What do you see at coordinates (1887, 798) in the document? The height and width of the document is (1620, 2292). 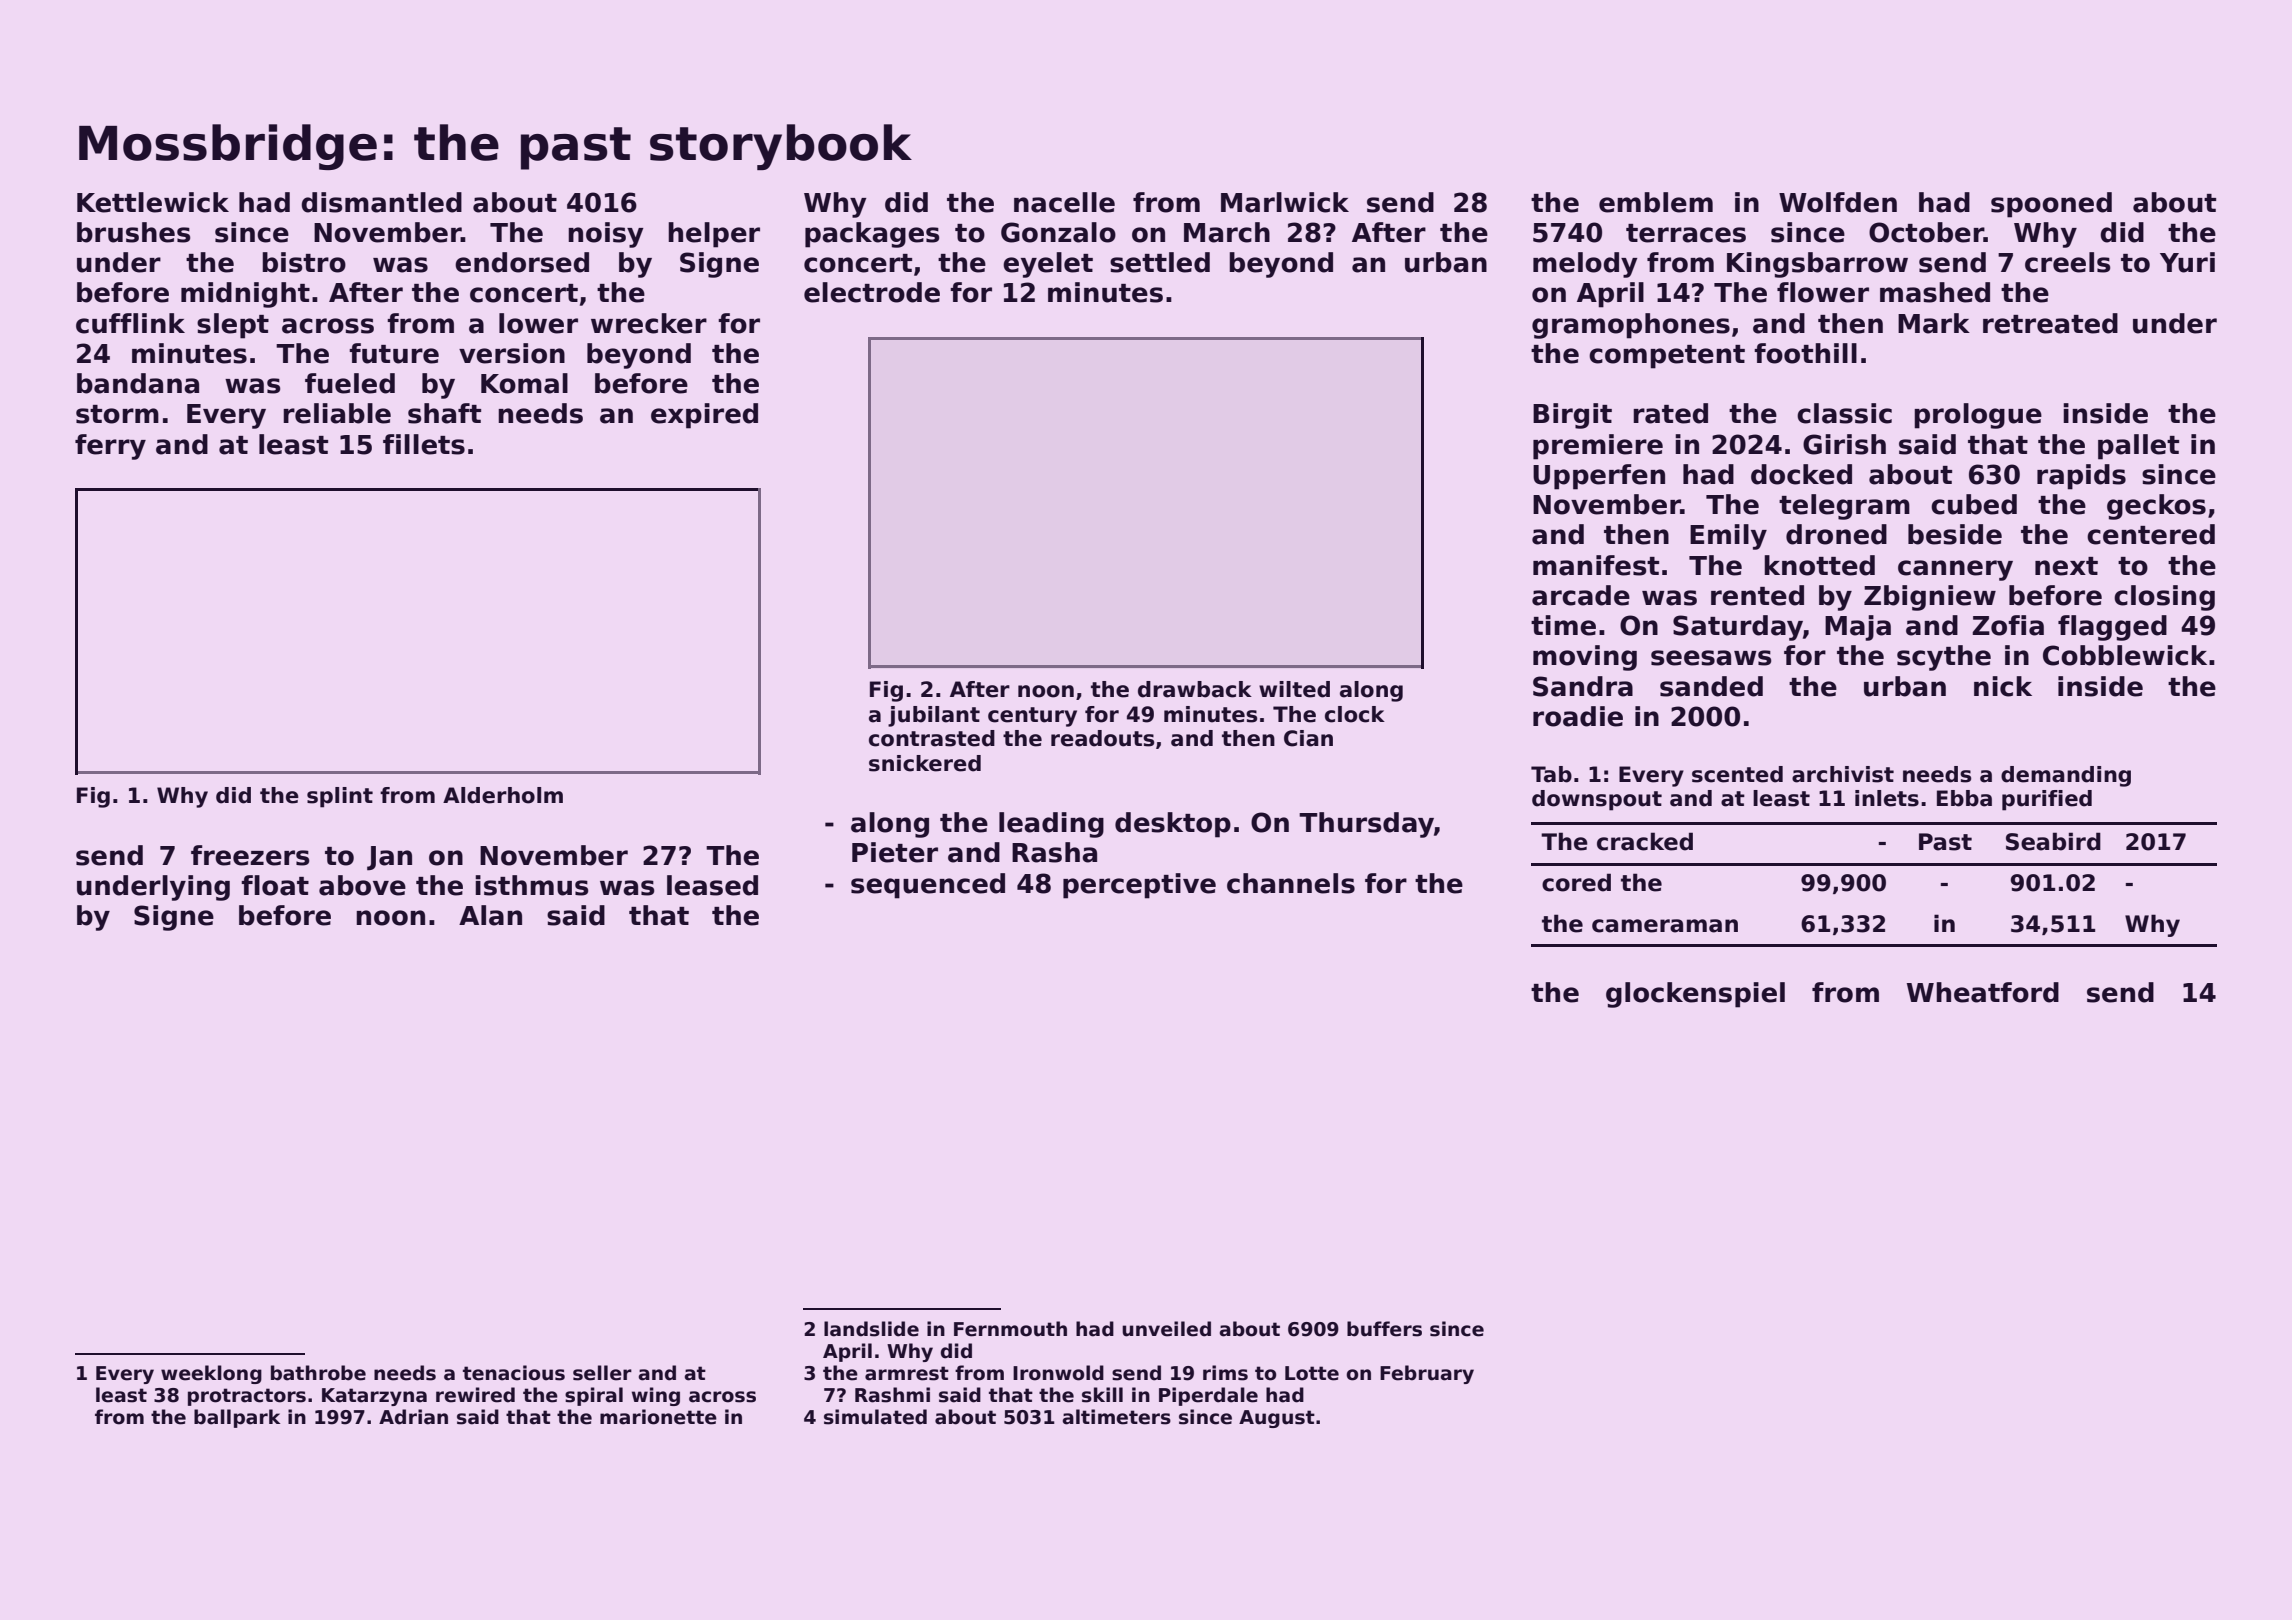 I see `inlets` at bounding box center [1887, 798].
